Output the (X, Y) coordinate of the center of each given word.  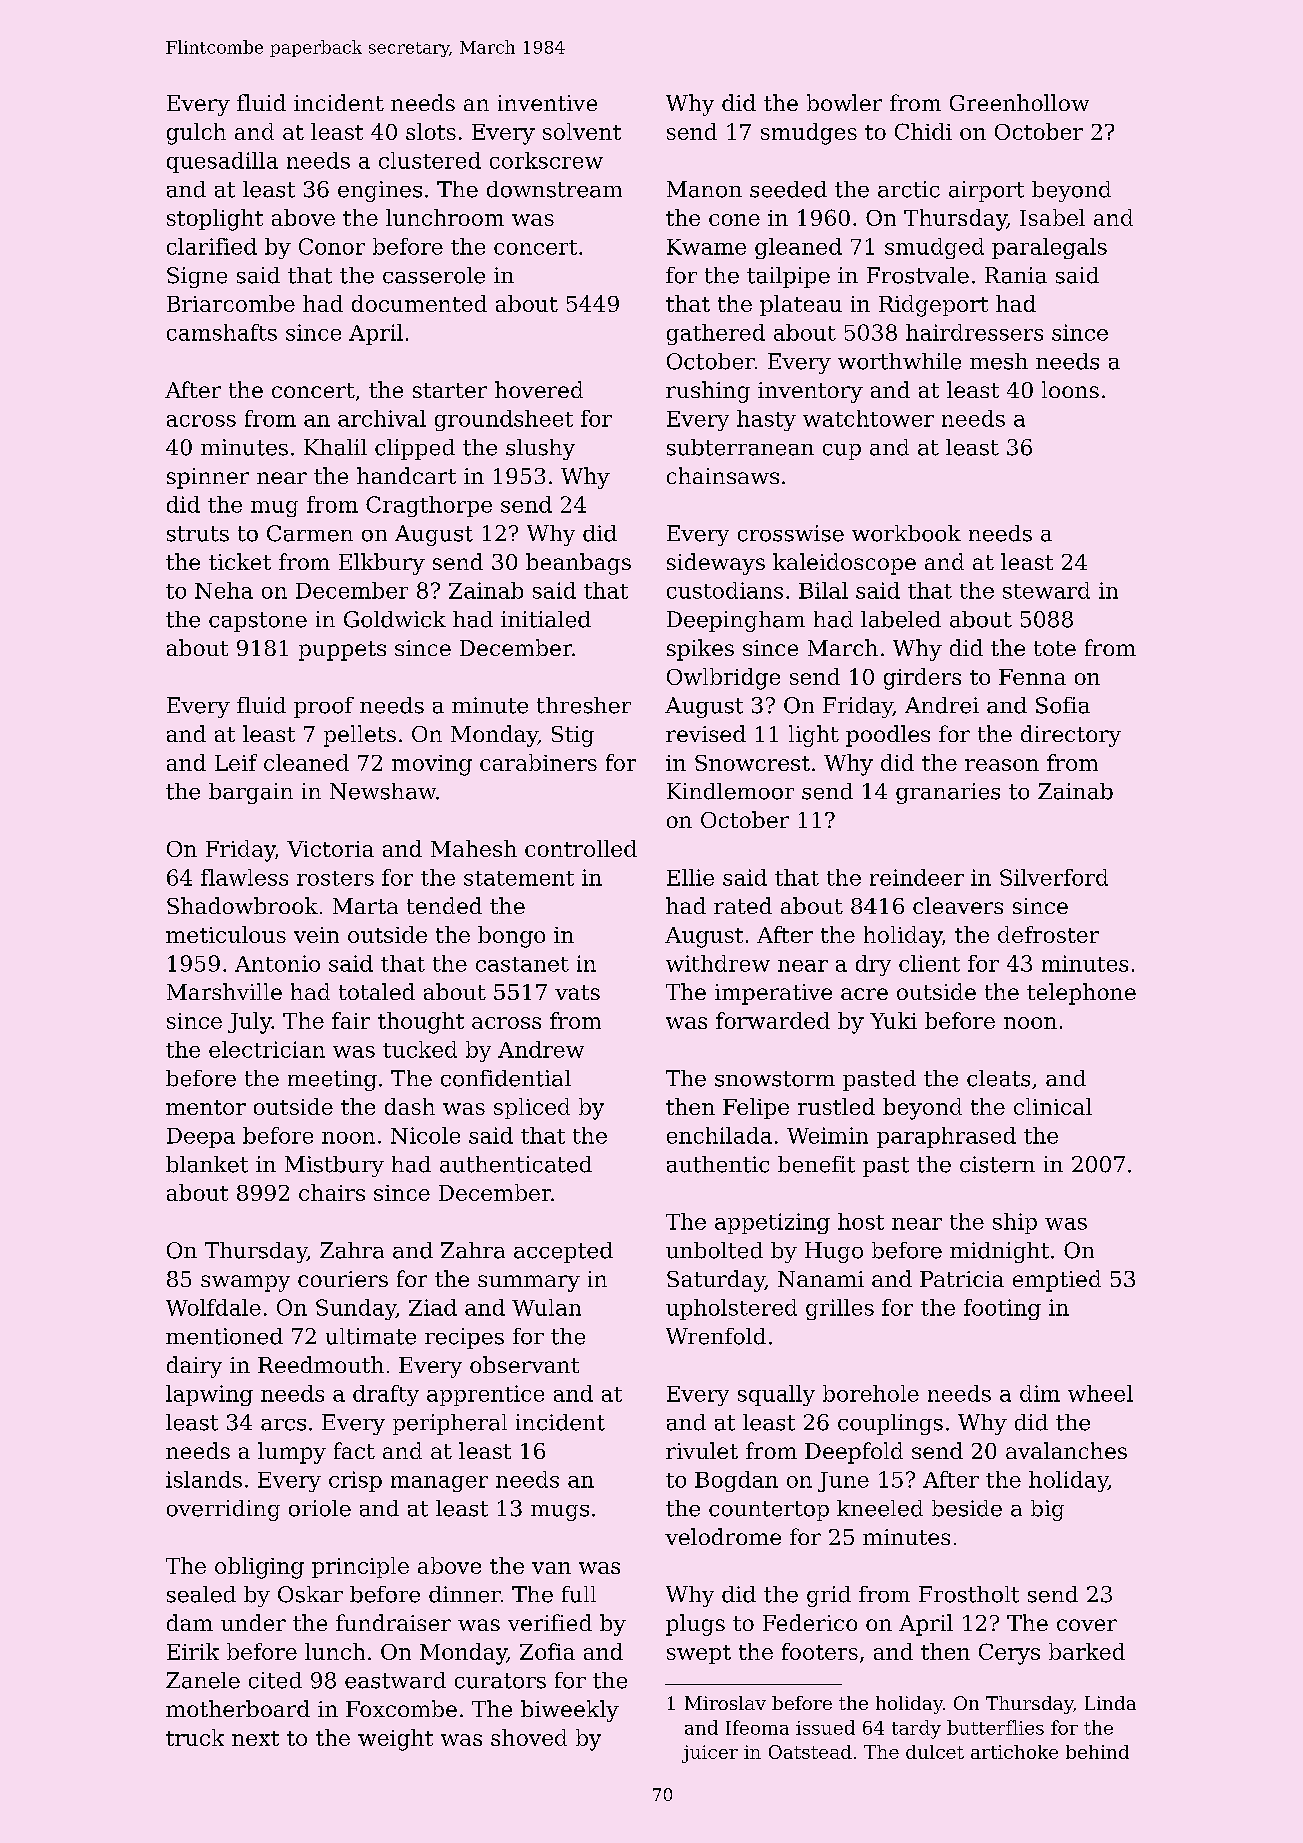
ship (1015, 1223)
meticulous (226, 934)
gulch (196, 134)
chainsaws (723, 475)
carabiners (538, 762)
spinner (208, 478)
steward (1046, 590)
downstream (554, 189)
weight (395, 1740)
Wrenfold (716, 1336)
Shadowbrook (242, 905)
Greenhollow (1019, 102)
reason (1002, 765)
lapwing (209, 1395)
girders (922, 679)
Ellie (690, 877)
